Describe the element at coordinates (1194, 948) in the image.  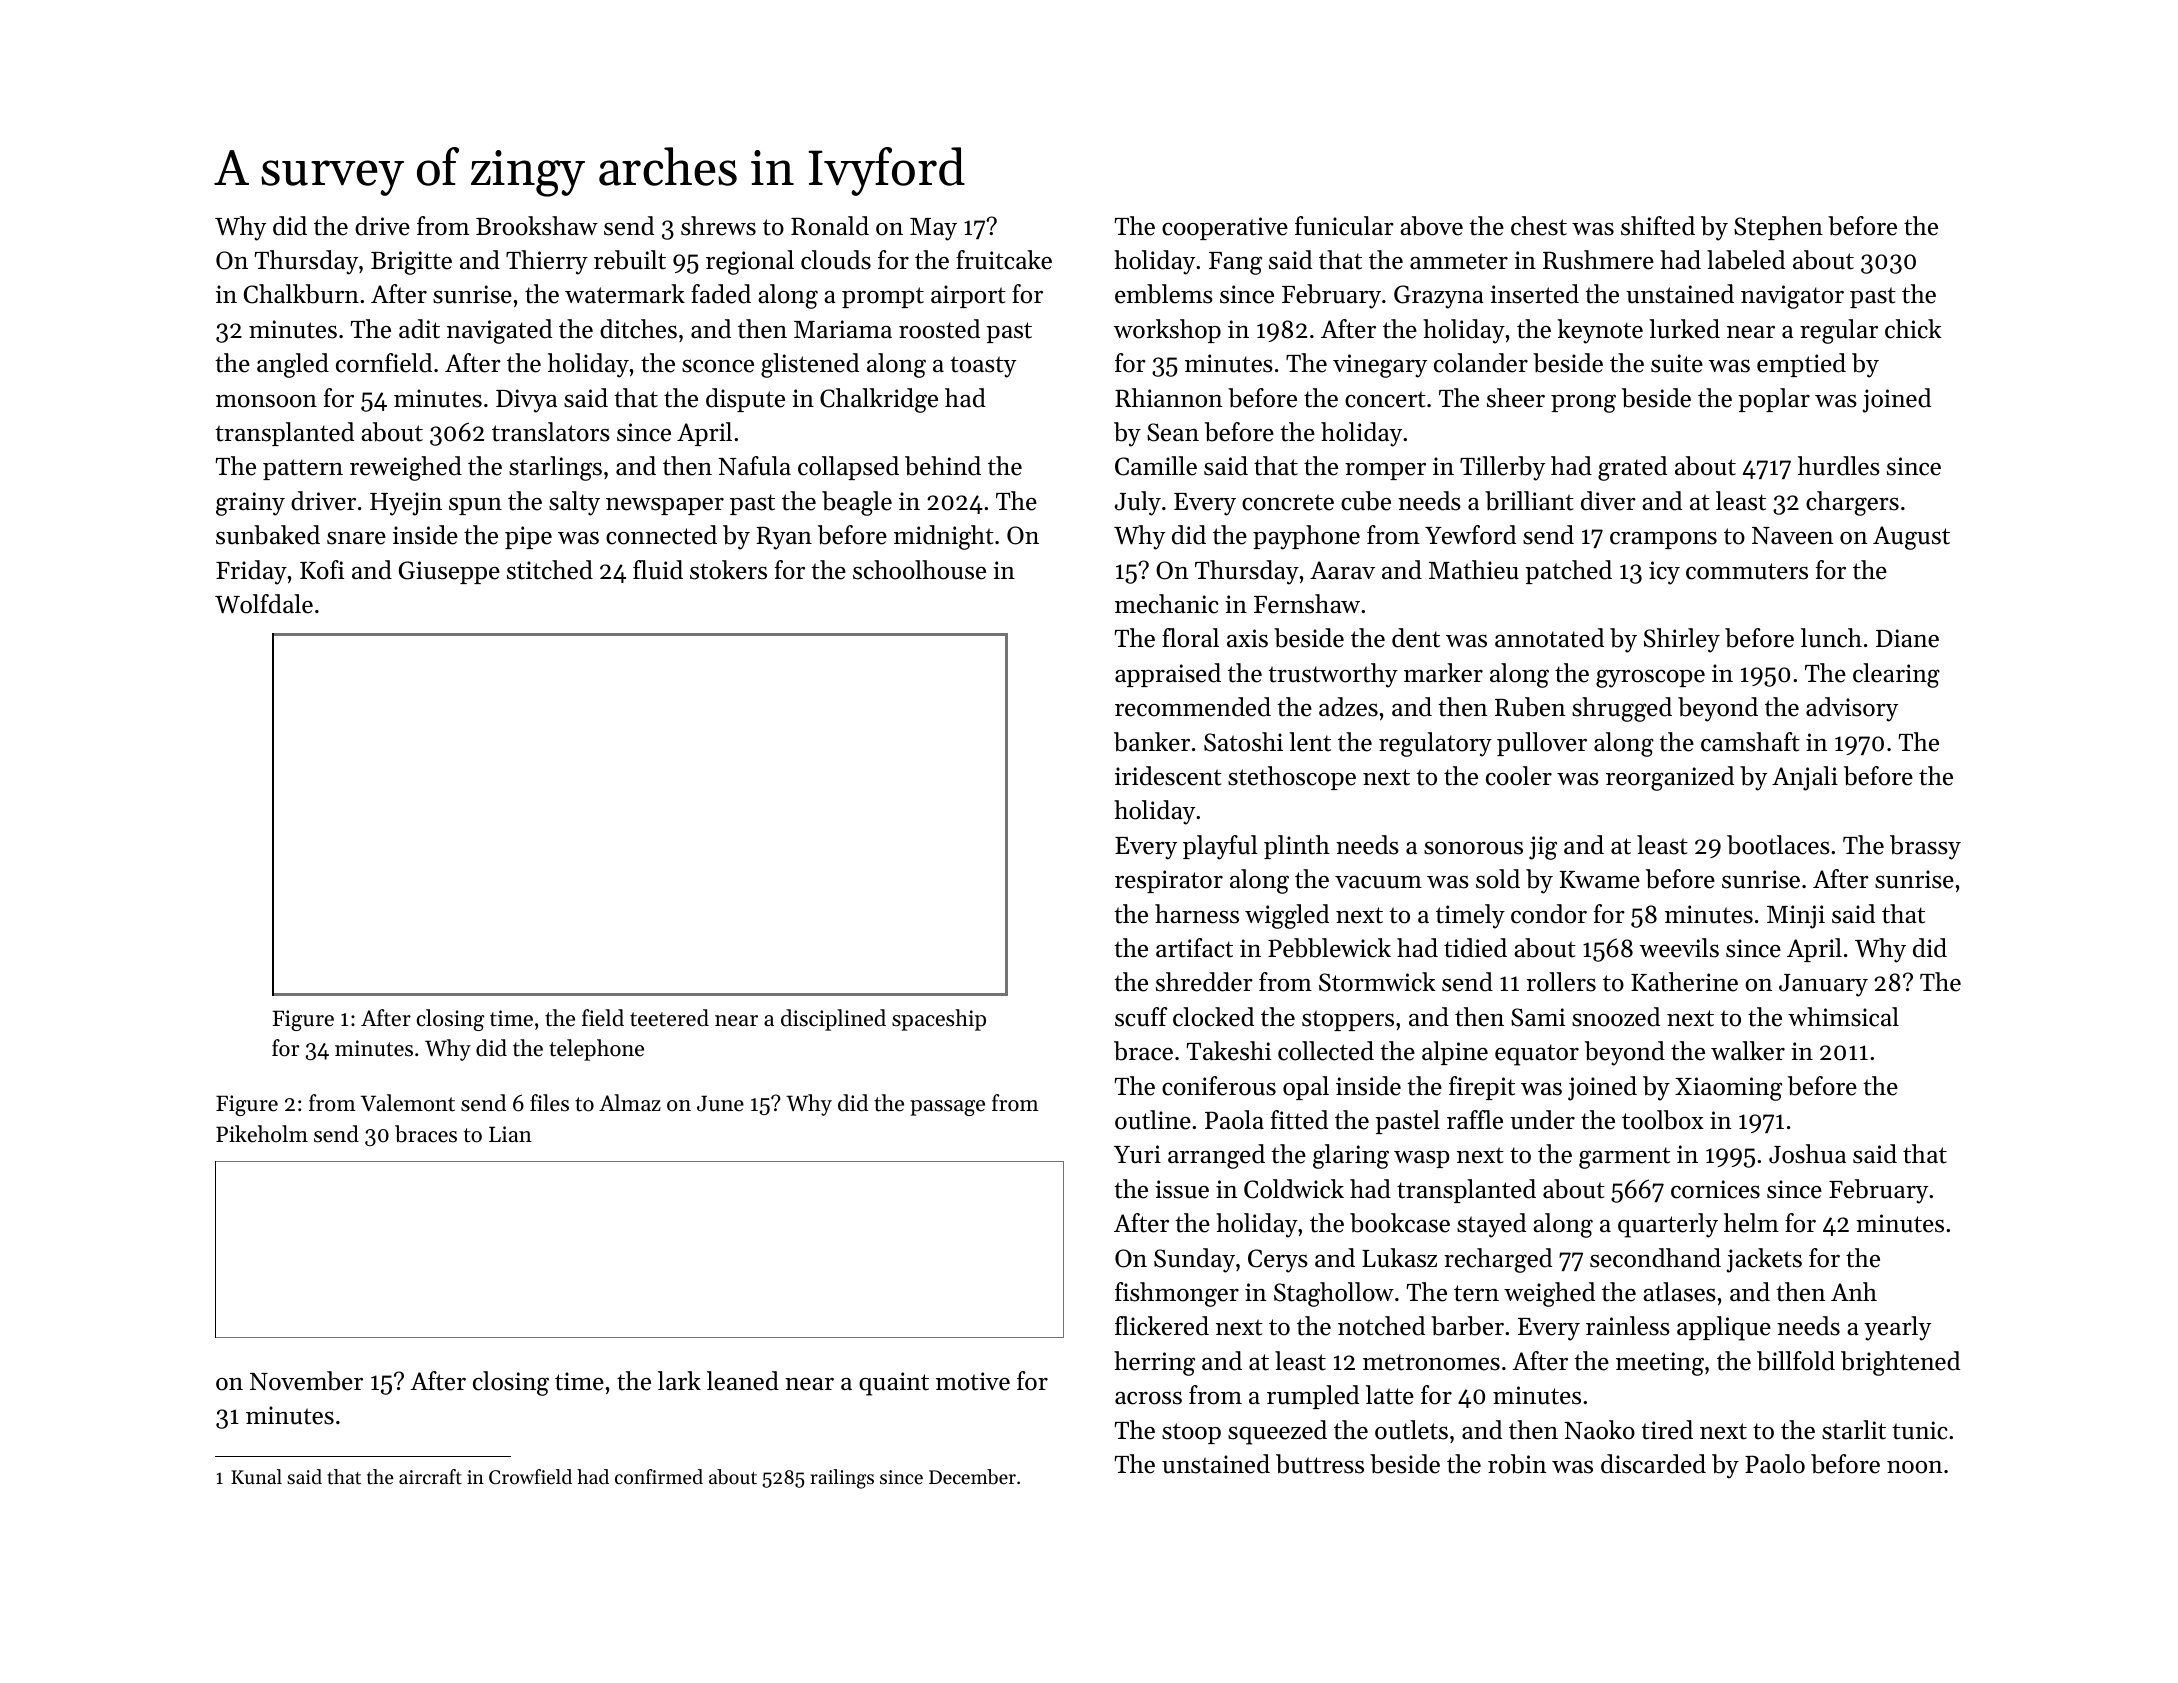
I see `artifact` at that location.
